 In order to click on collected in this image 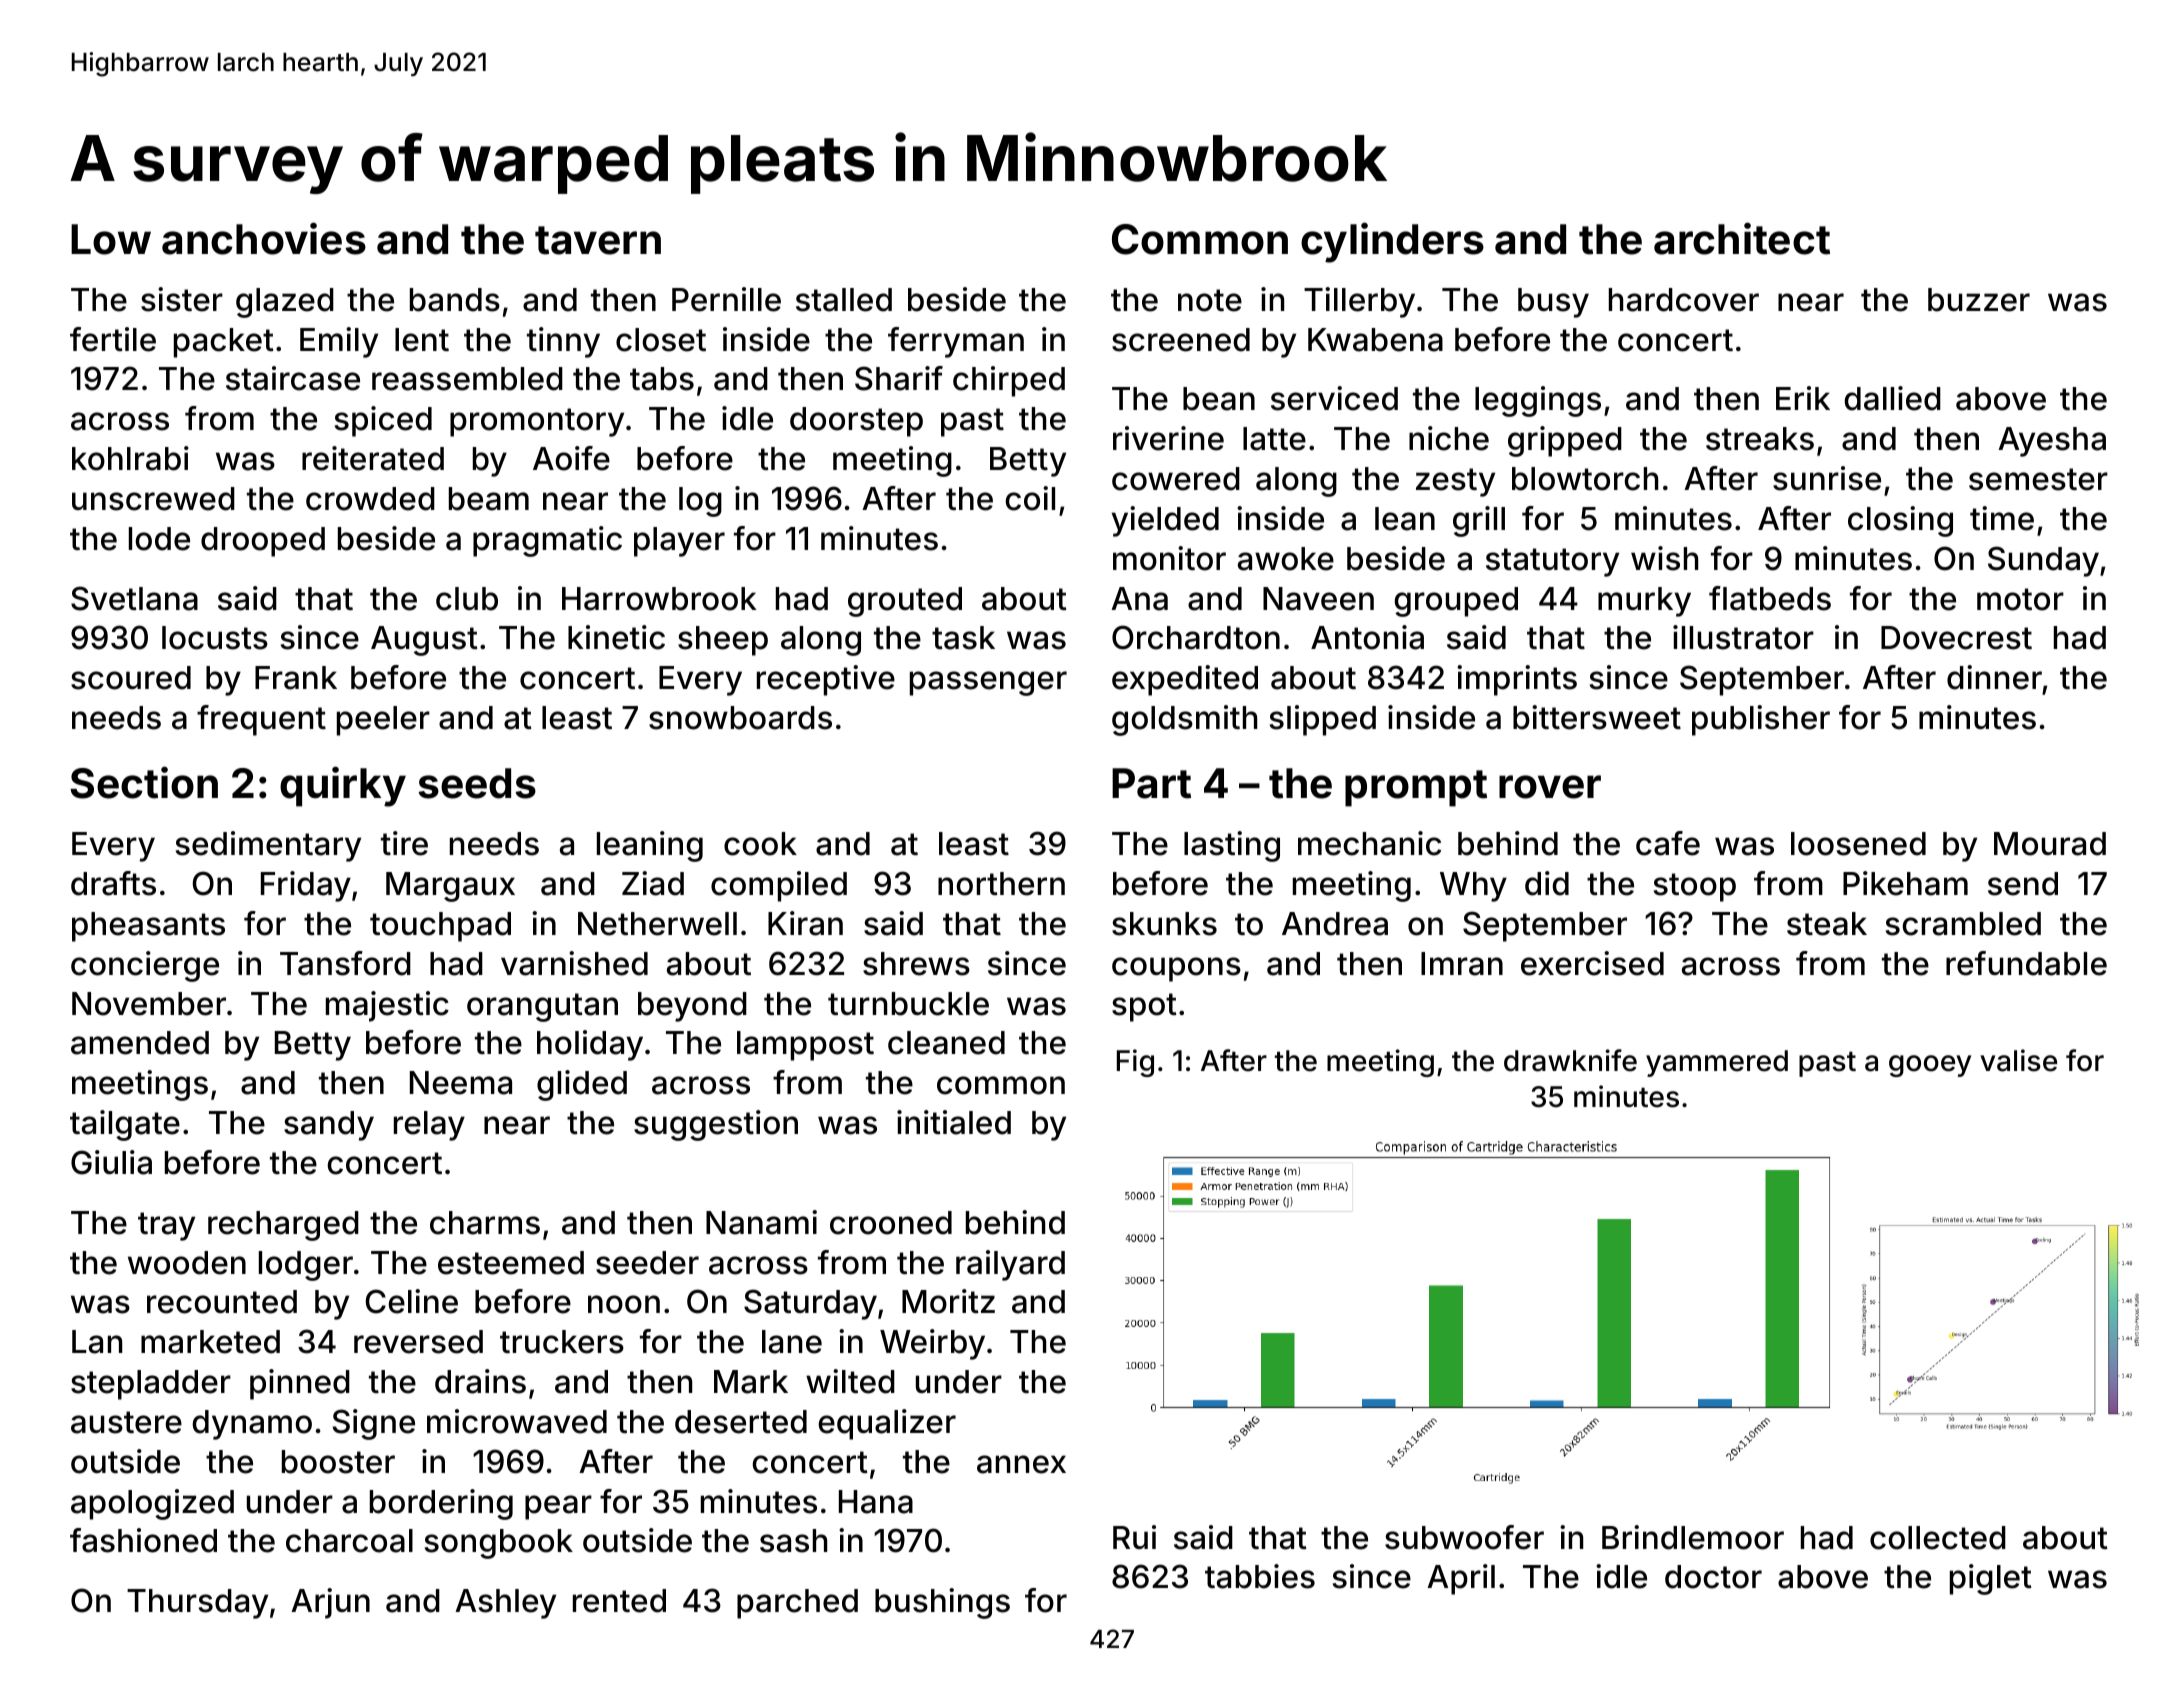, I will do `click(1938, 1538)`.
